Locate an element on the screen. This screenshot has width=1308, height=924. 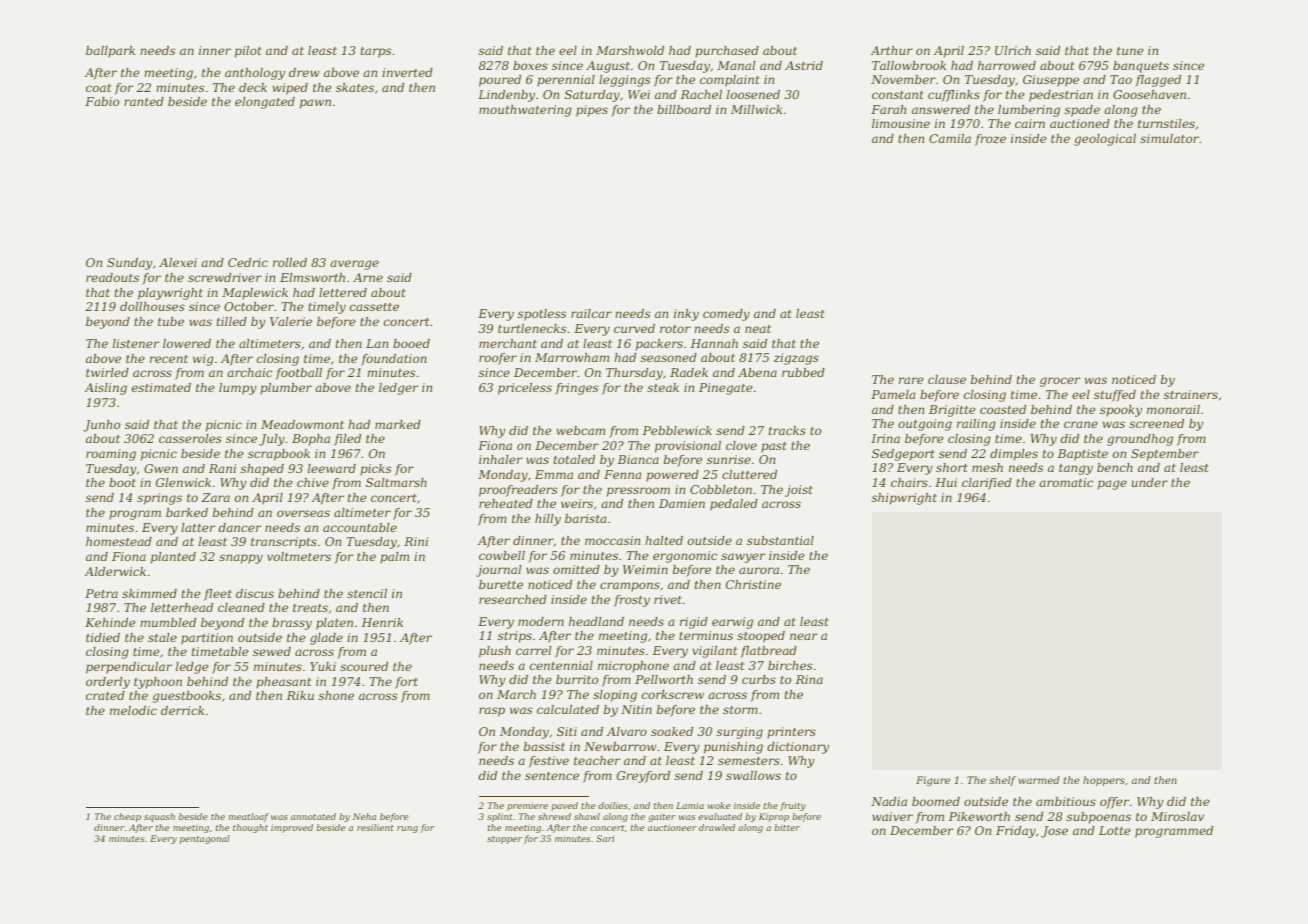
drawled is located at coordinates (717, 827).
